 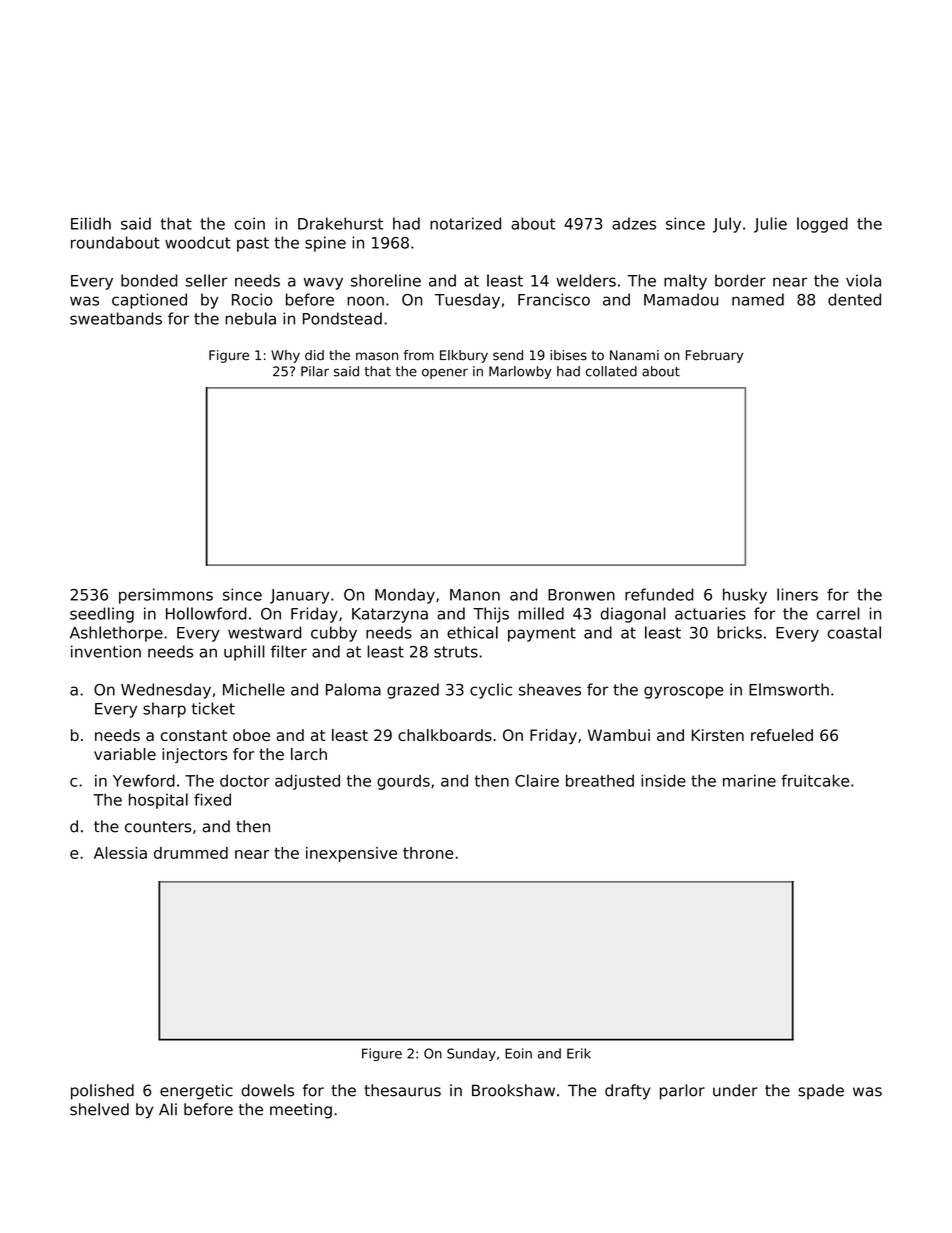 I want to click on shelved, so click(x=99, y=1109).
